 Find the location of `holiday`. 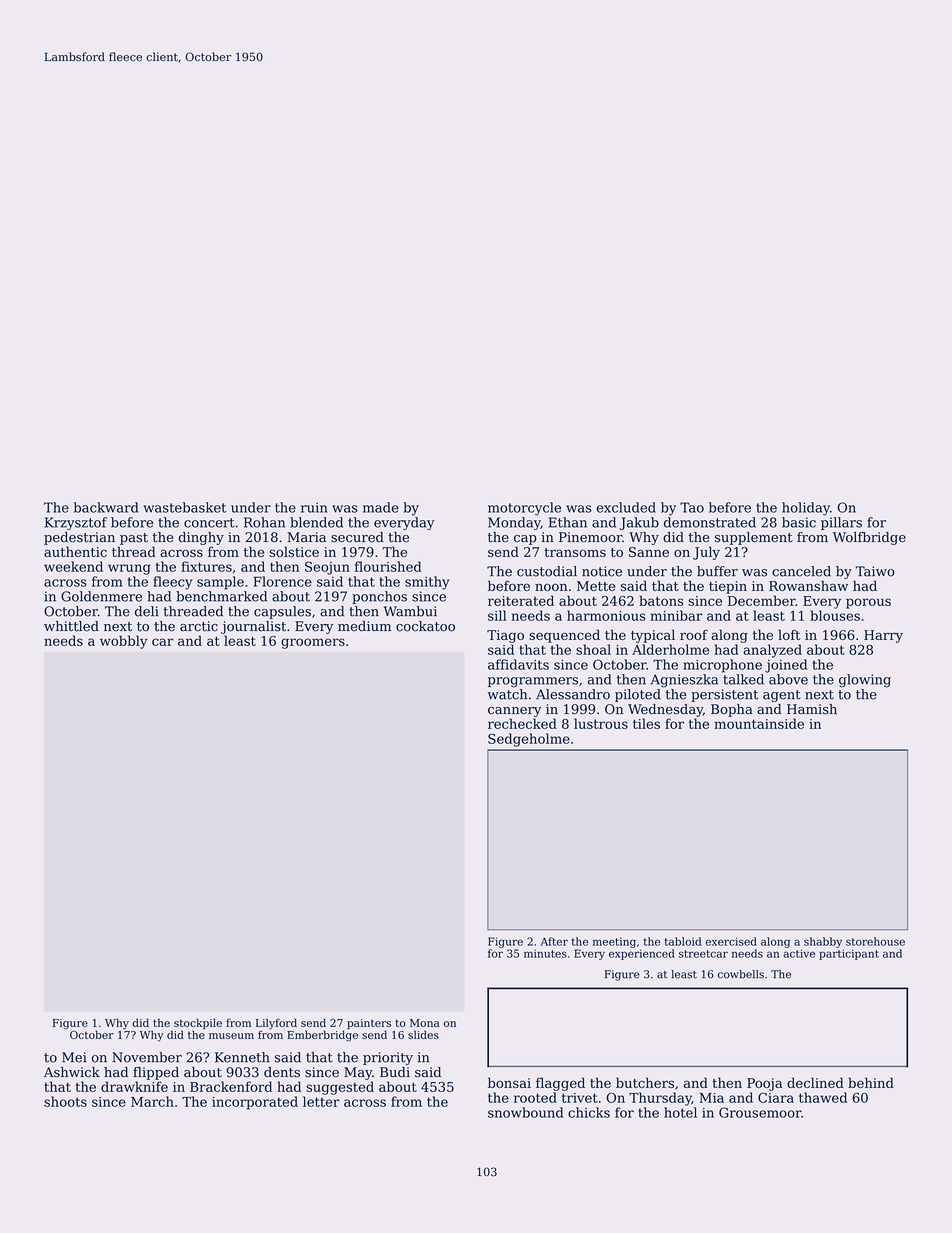

holiday is located at coordinates (806, 509).
